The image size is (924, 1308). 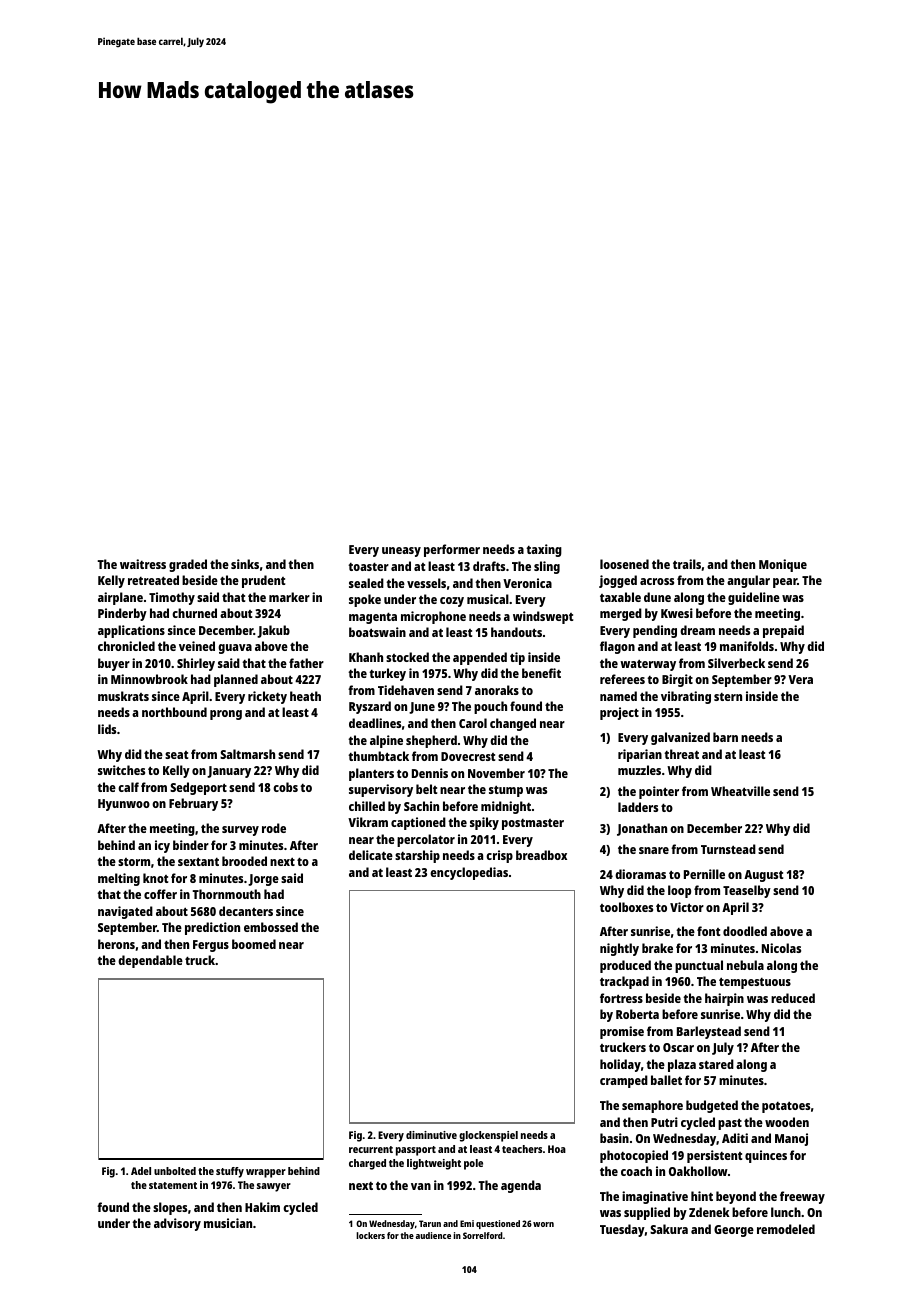 What do you see at coordinates (483, 1235) in the screenshot?
I see `Sorrelford` at bounding box center [483, 1235].
